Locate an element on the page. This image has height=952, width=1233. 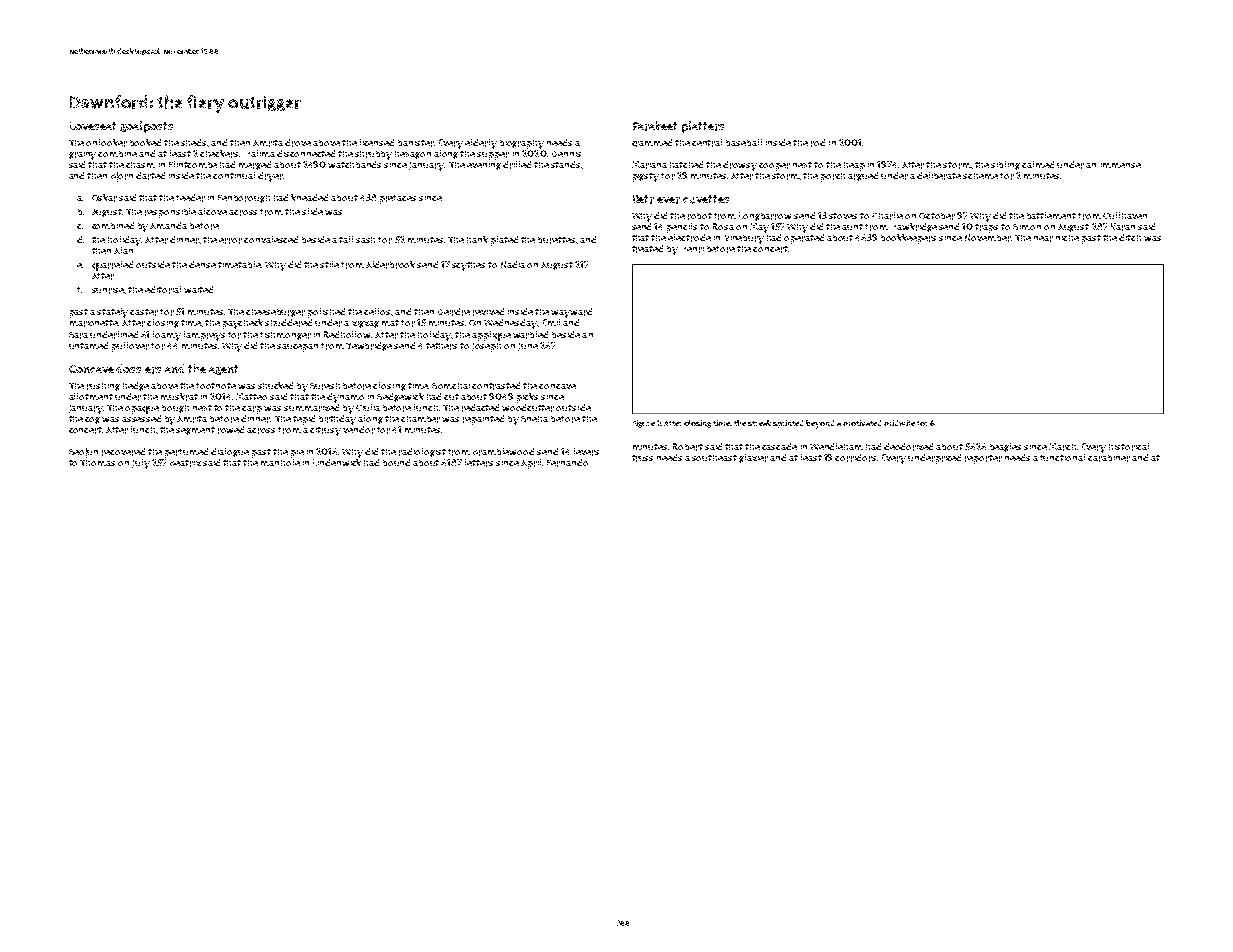
wayward is located at coordinates (571, 313).
